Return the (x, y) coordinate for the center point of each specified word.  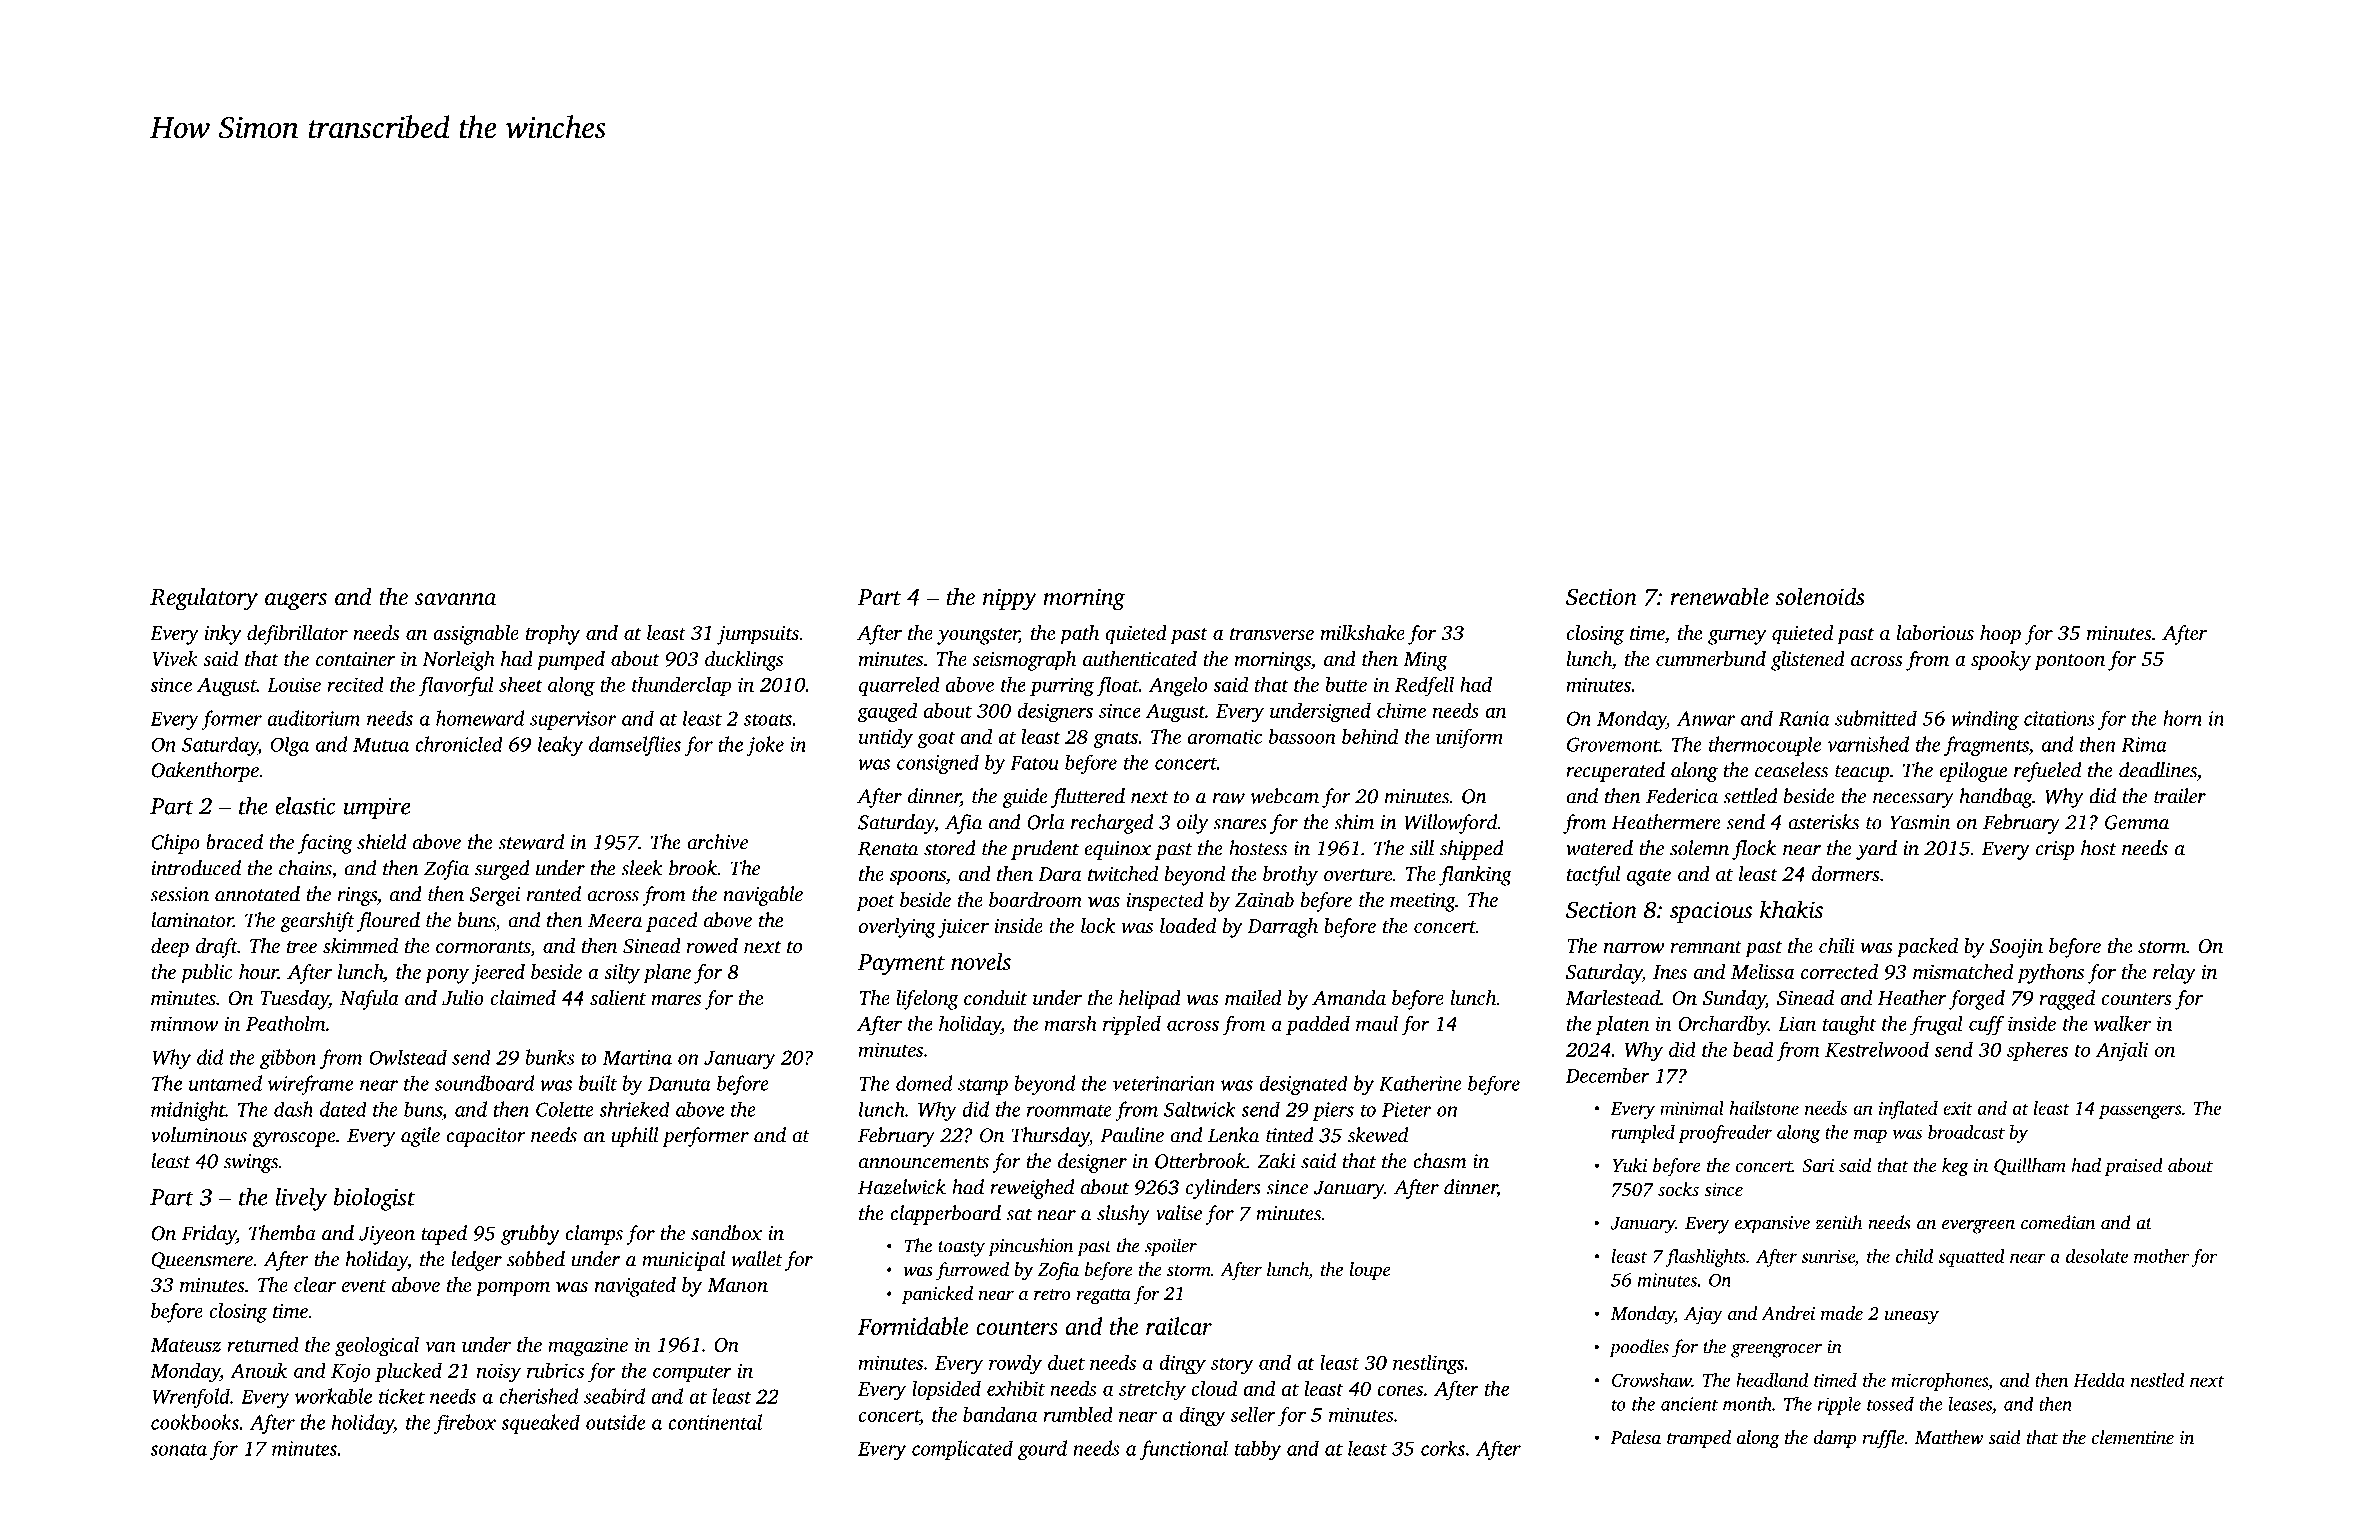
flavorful (456, 686)
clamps (594, 1235)
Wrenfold (191, 1398)
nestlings (1428, 1365)
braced (234, 842)
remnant (1706, 947)
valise (1179, 1213)
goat (936, 740)
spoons (918, 878)
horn (2182, 718)
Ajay (1703, 1315)
